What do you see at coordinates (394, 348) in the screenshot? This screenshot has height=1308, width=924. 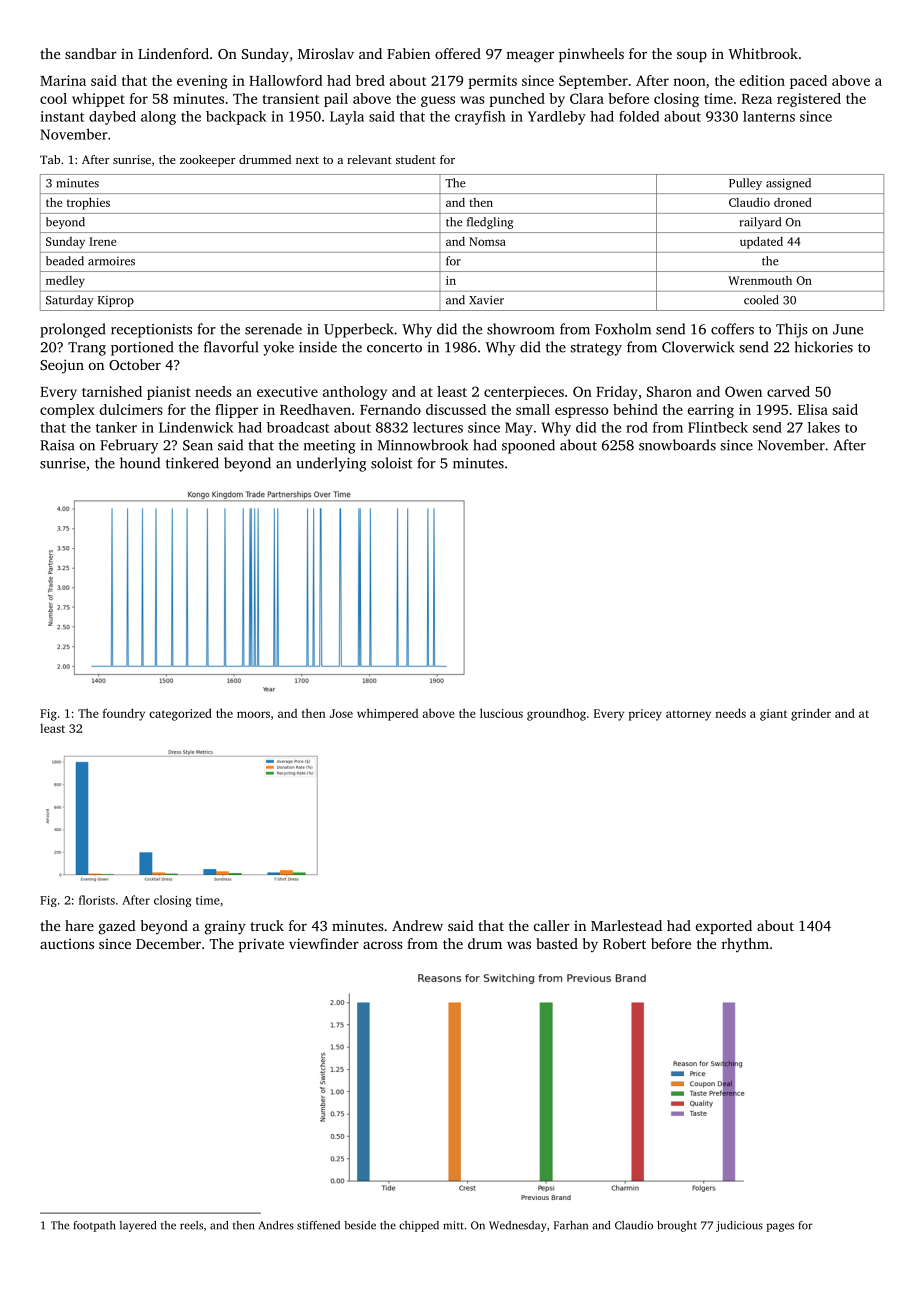 I see `concerto` at bounding box center [394, 348].
